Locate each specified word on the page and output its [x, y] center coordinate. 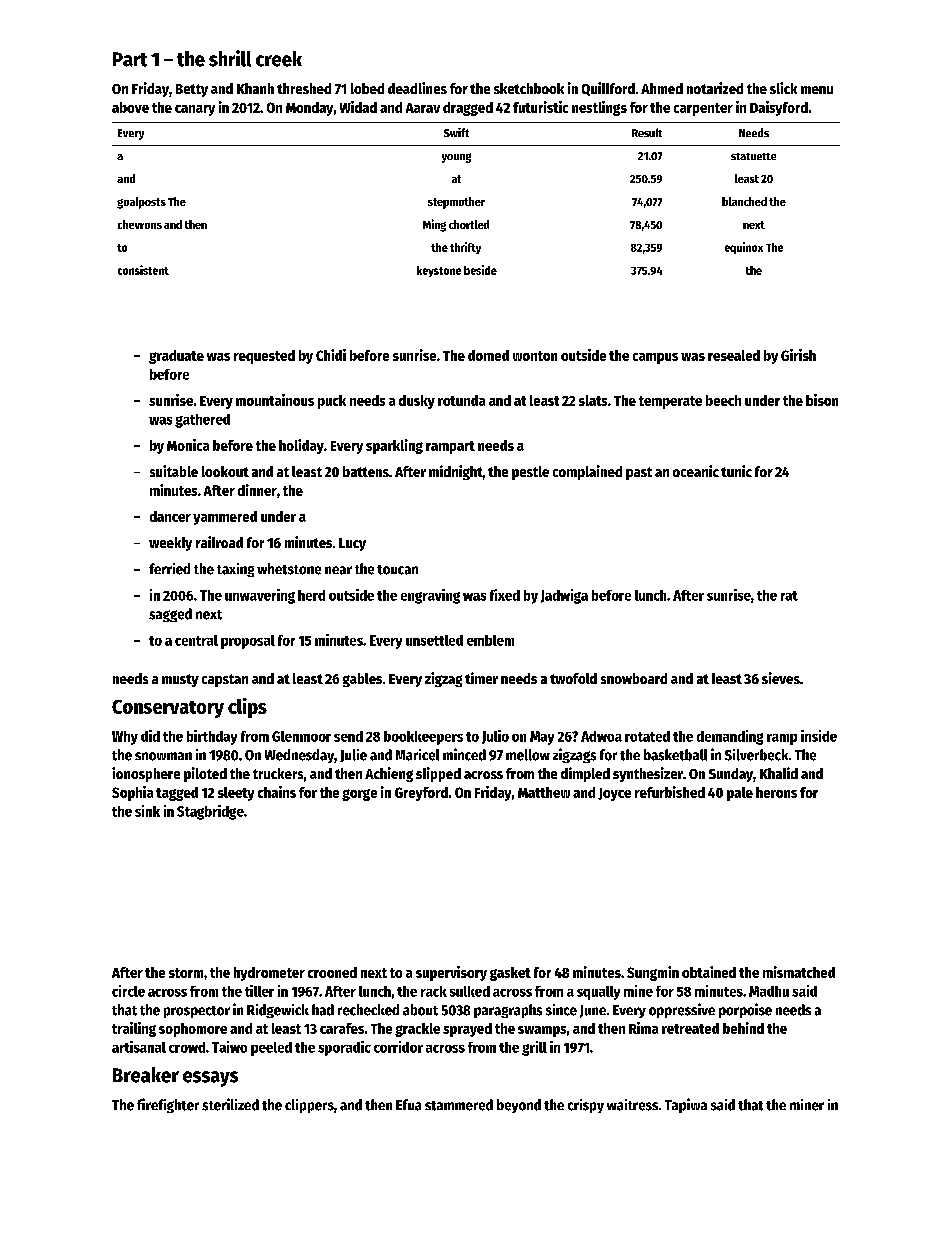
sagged [170, 615]
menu [817, 90]
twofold [573, 678]
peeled [271, 1049]
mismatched [799, 972]
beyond [519, 1106]
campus [655, 358]
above [130, 107]
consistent [143, 270]
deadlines [417, 88]
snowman [163, 756]
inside [819, 736]
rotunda [461, 400]
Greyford [421, 794]
